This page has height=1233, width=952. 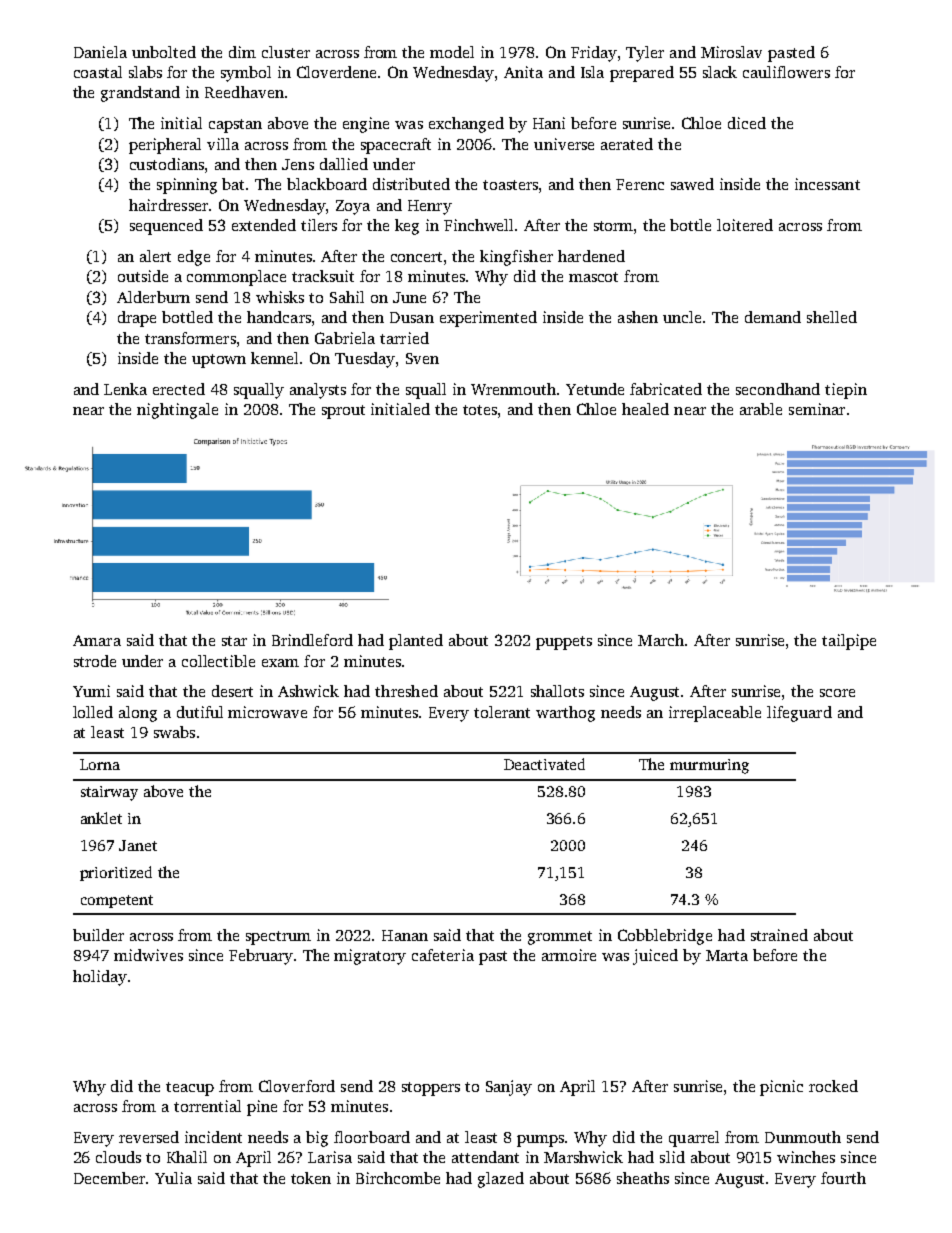 I want to click on arable, so click(x=761, y=409).
